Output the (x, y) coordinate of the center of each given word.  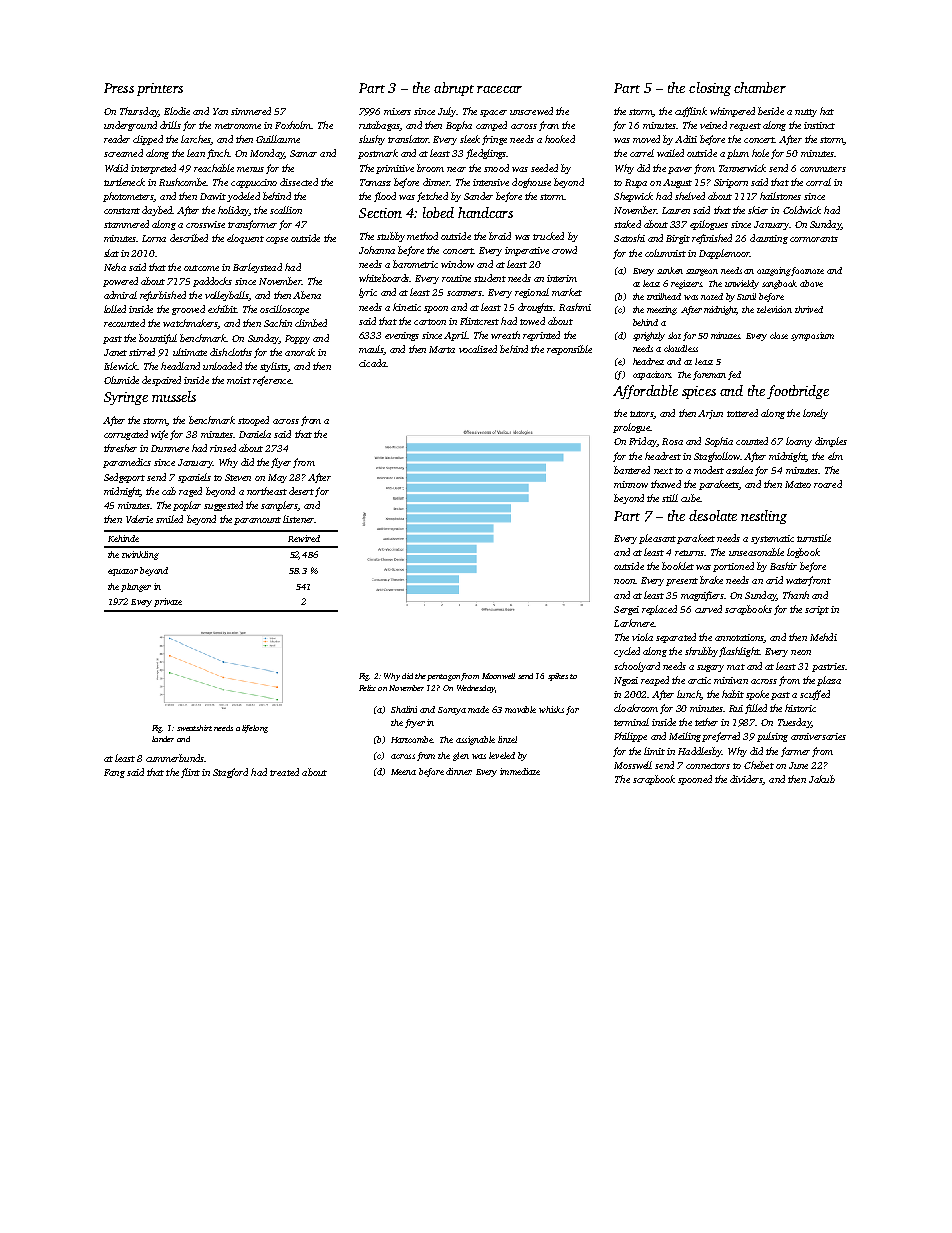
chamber (760, 87)
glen (461, 756)
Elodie (177, 111)
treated (284, 772)
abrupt (454, 89)
